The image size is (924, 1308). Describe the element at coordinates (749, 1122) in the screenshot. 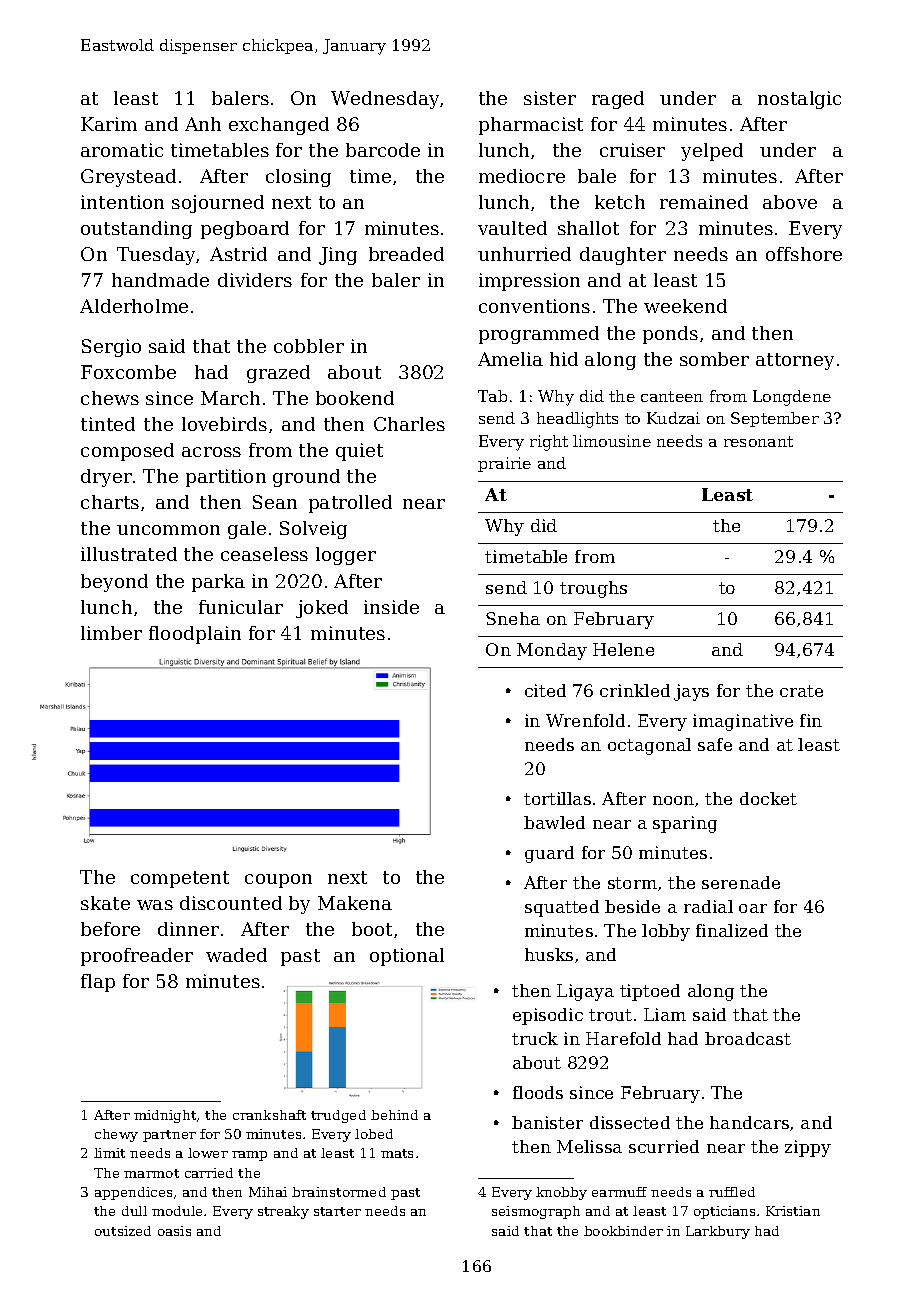

I see `handcars` at that location.
